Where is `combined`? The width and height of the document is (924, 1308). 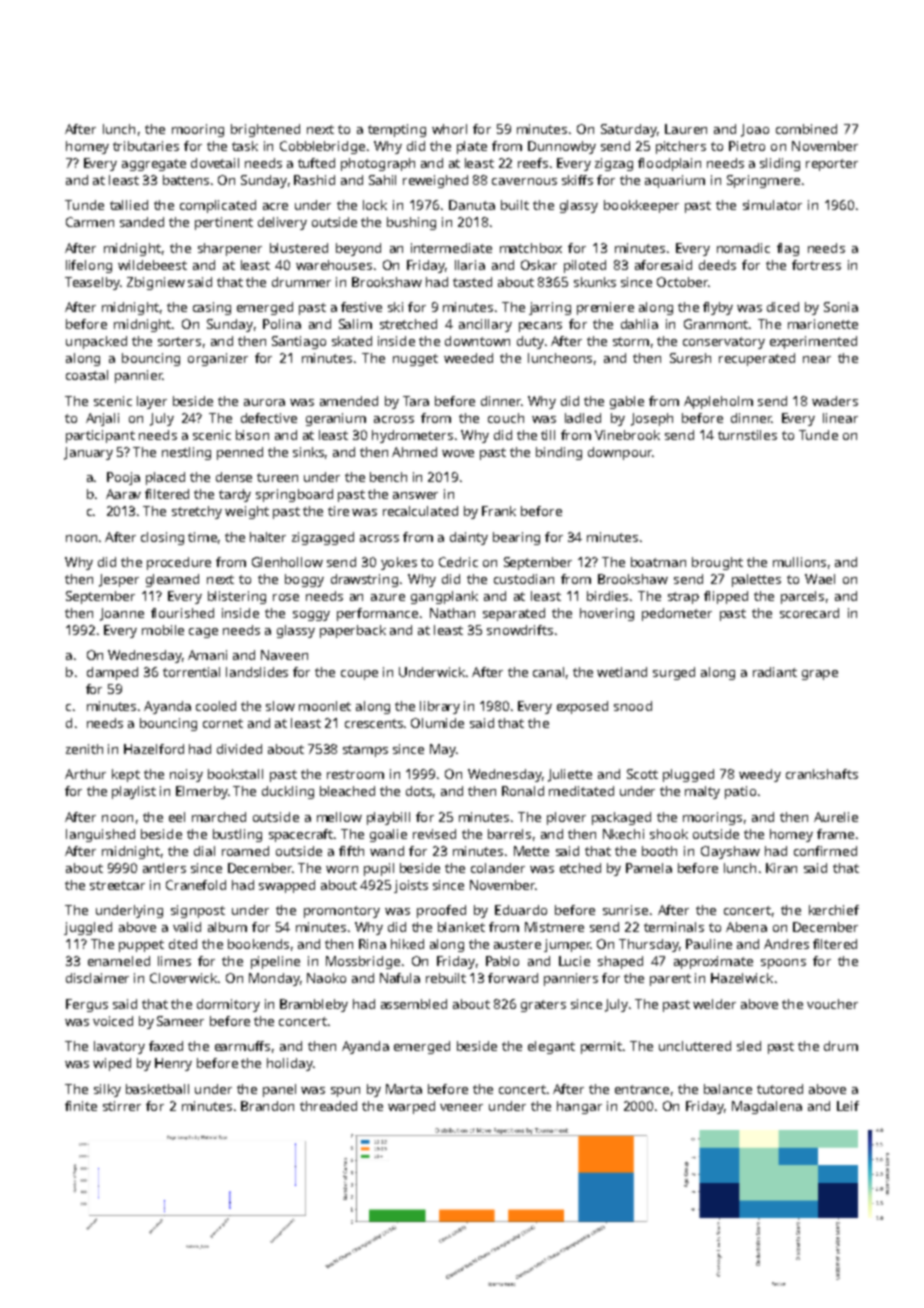 combined is located at coordinates (806, 129).
